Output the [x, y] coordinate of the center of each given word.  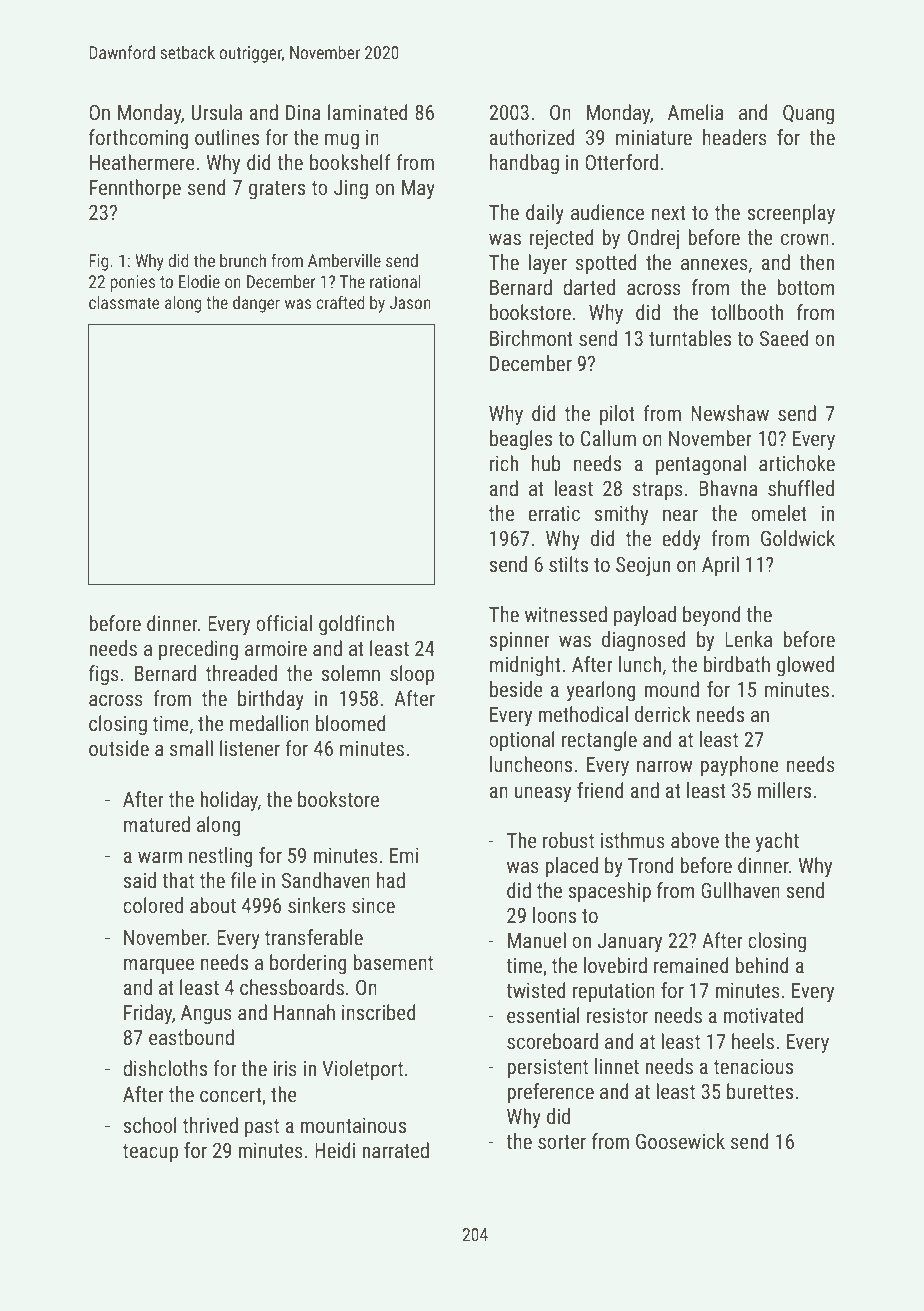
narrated [395, 1150]
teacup [150, 1153]
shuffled [801, 488]
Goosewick [680, 1141]
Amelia [695, 112]
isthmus [632, 840]
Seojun [643, 566]
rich [504, 463]
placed [571, 867]
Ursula [216, 112]
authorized [532, 137]
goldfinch [356, 625]
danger [256, 304]
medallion [269, 723]
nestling [221, 857]
